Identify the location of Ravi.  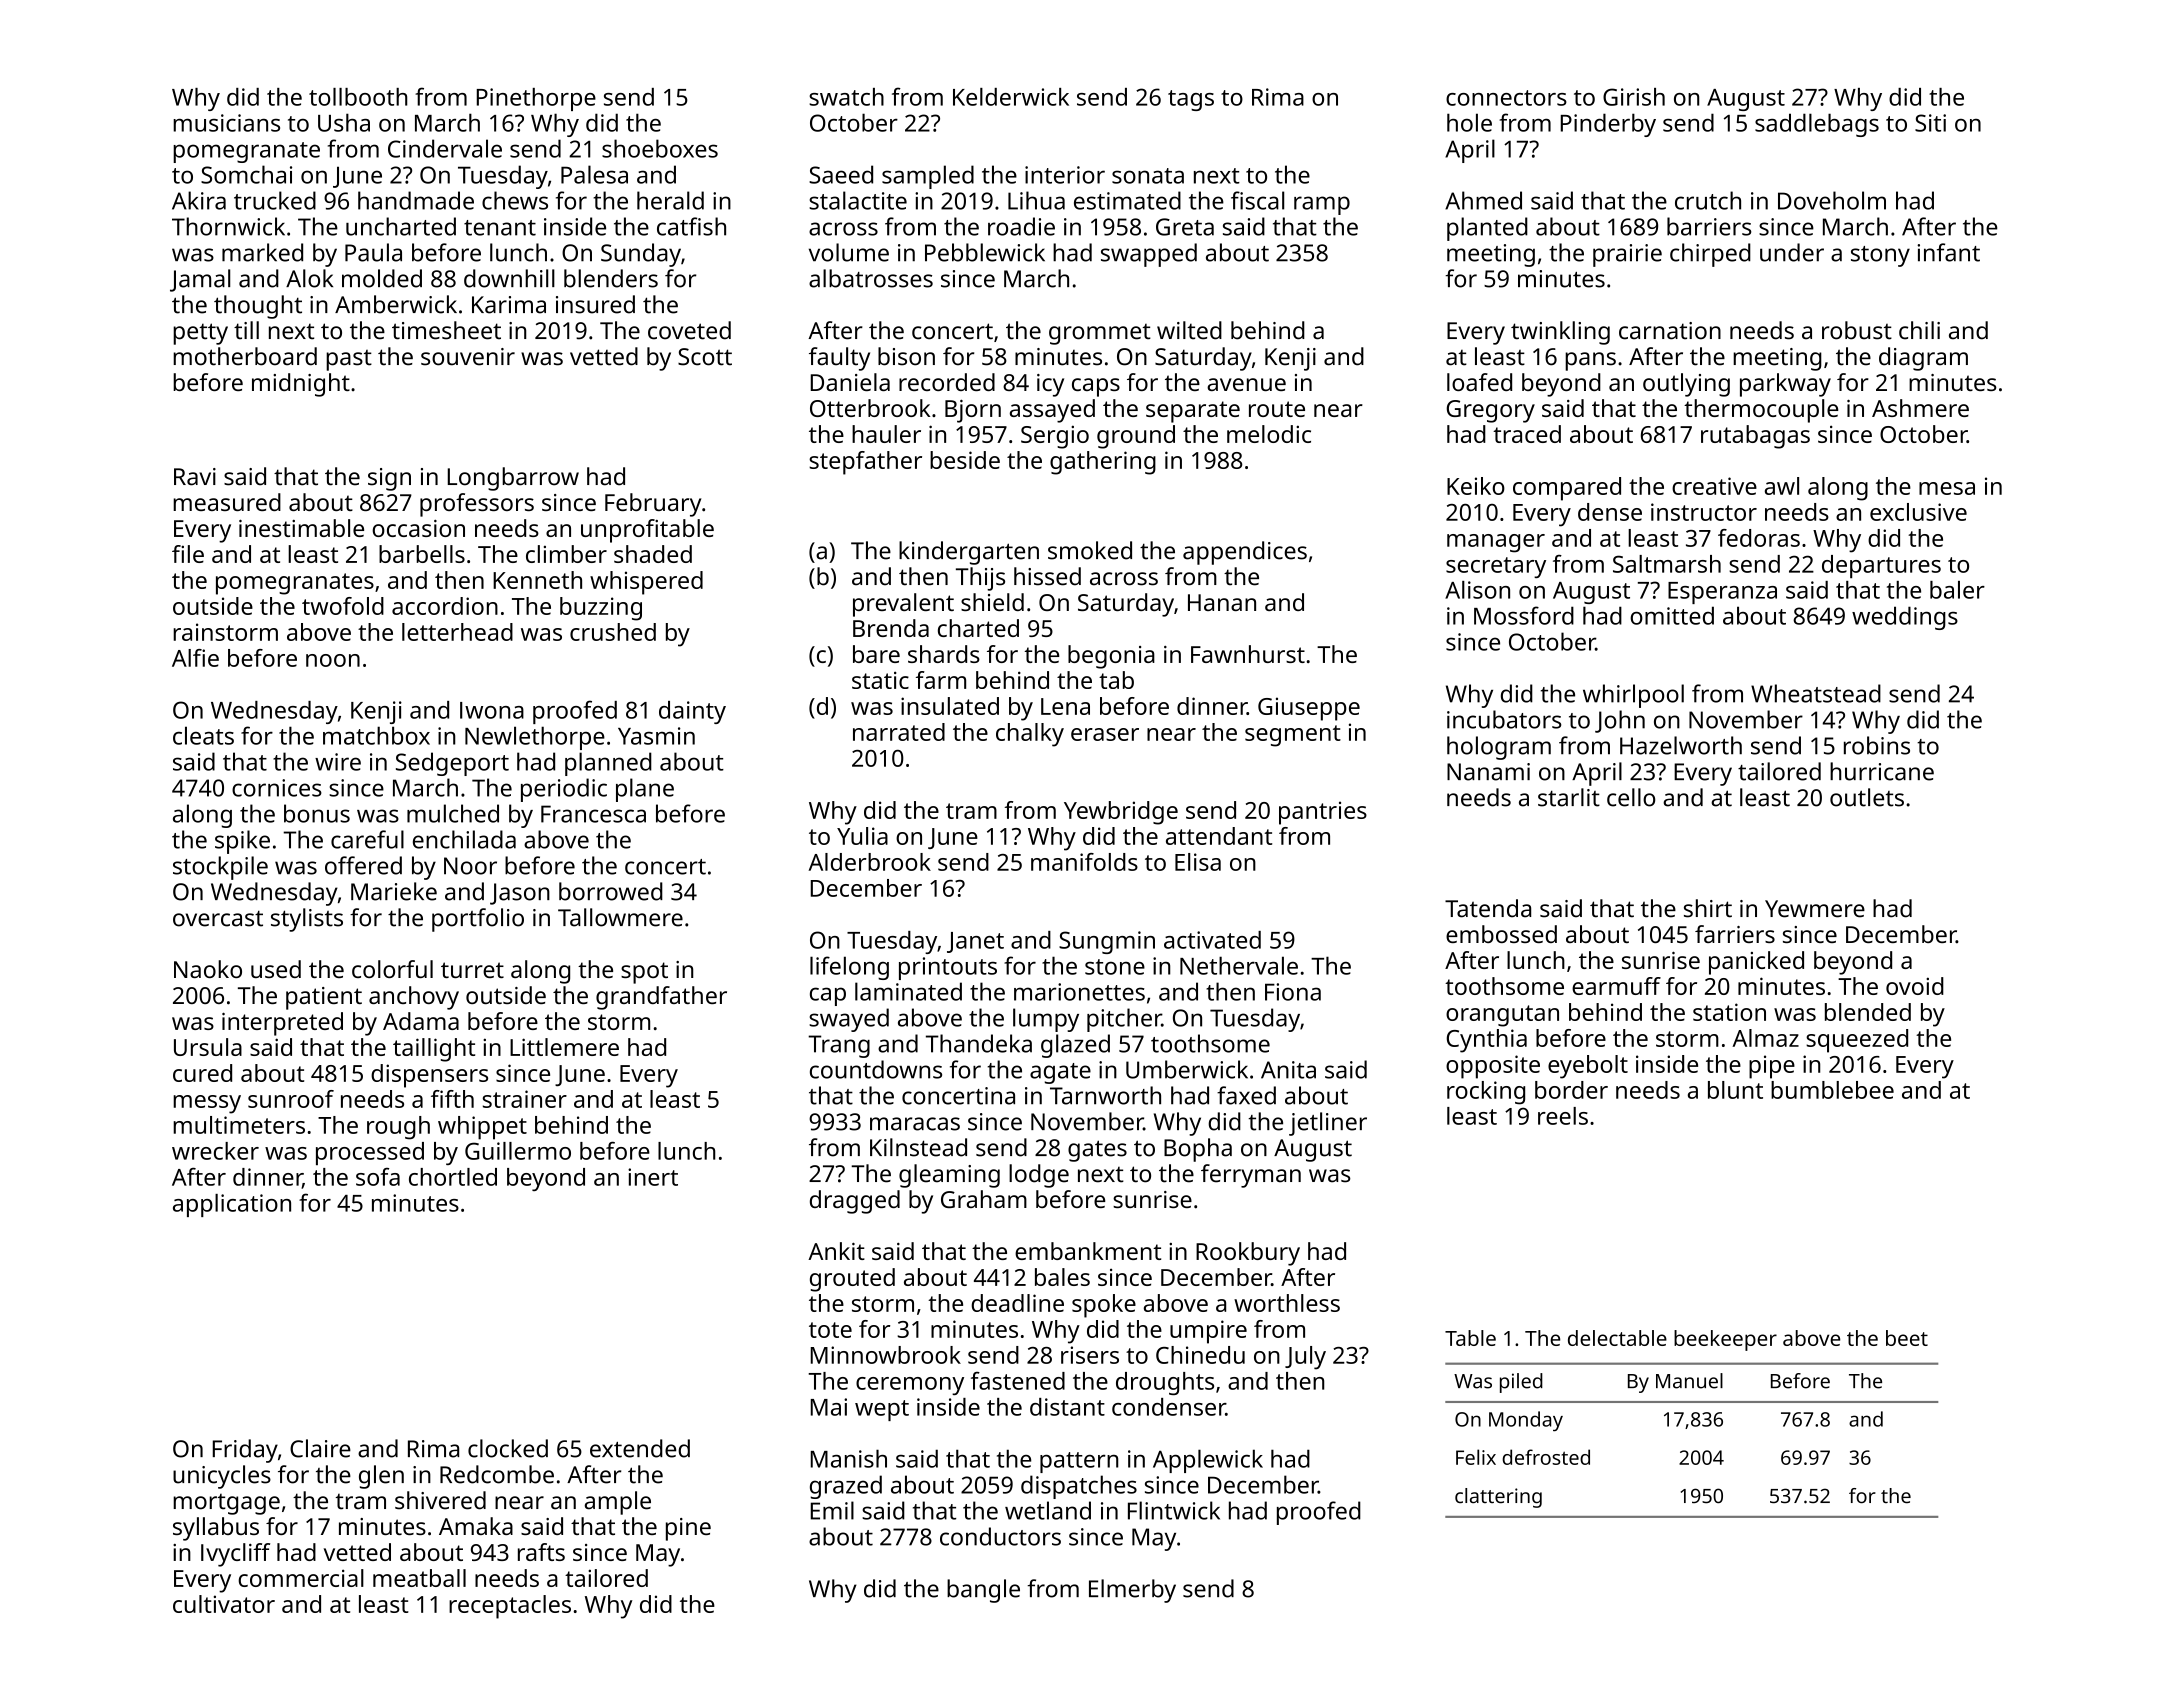
(195, 477).
